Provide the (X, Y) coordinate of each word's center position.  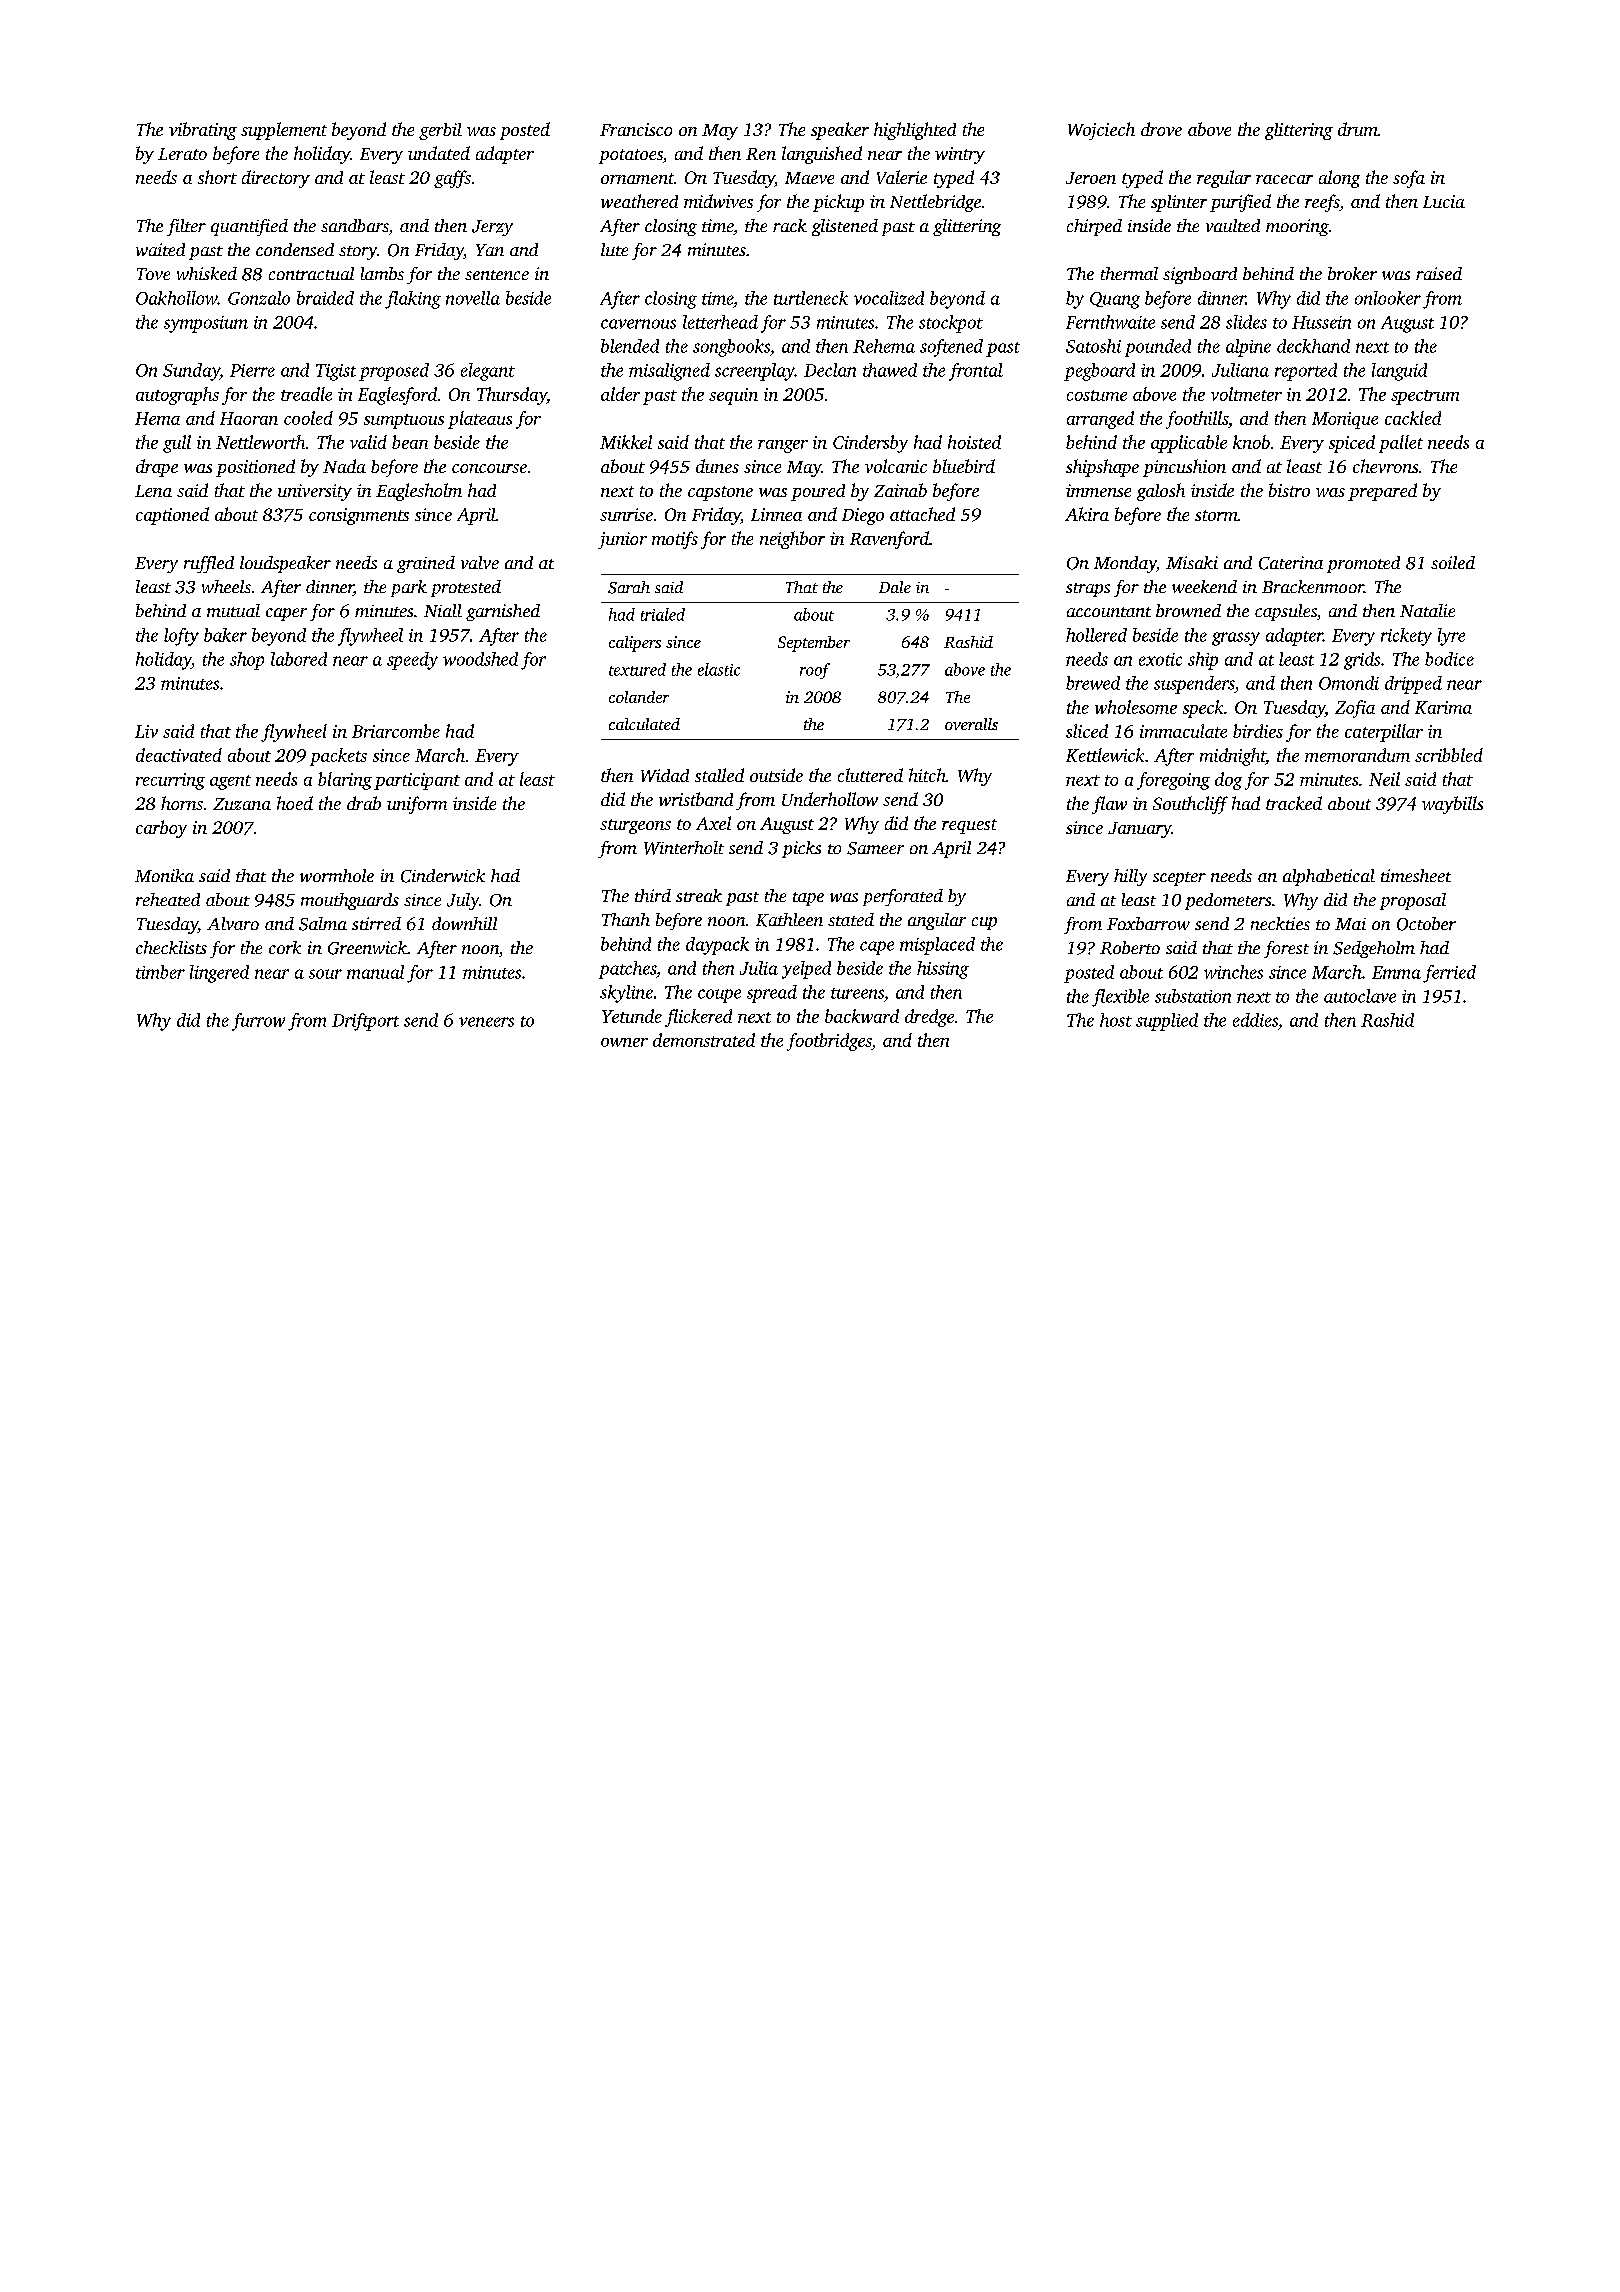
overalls (971, 724)
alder (620, 394)
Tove (153, 274)
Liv (146, 731)
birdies (1258, 731)
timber (160, 972)
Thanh (626, 919)
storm (1216, 515)
